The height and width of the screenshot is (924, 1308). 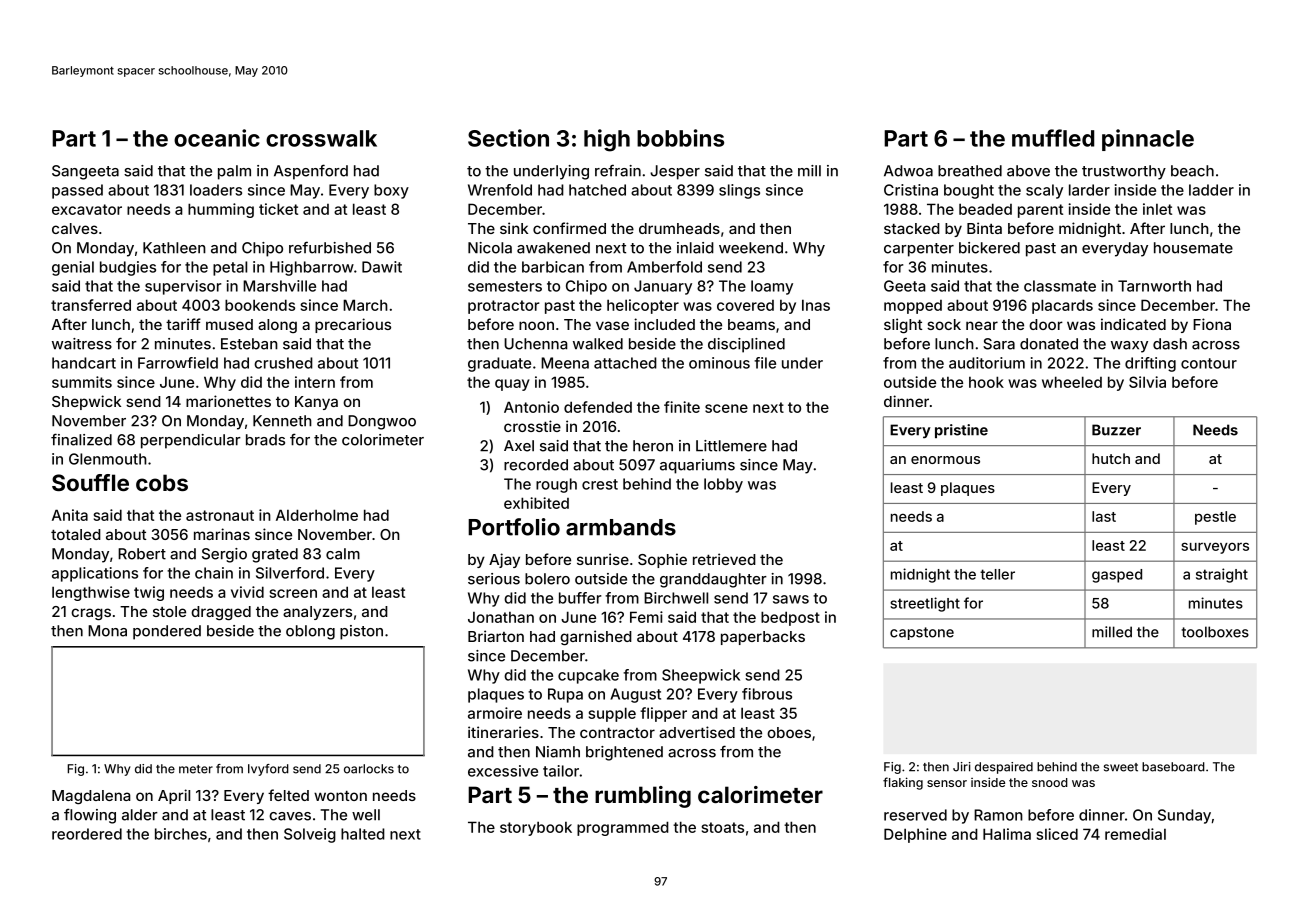 I want to click on pinnacle, so click(x=1148, y=140).
